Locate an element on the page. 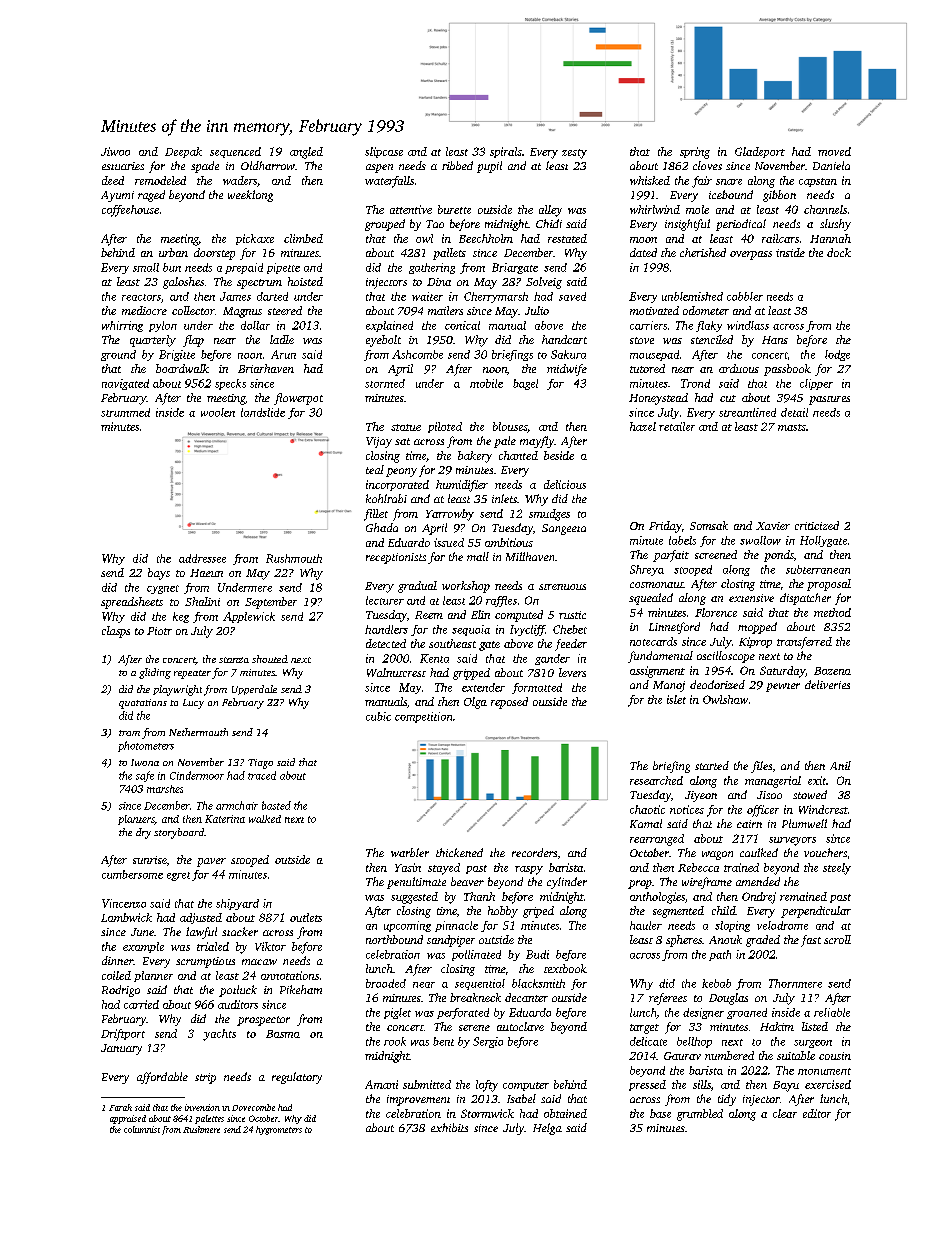 The width and height of the document is (952, 1233). raspy is located at coordinates (529, 870).
